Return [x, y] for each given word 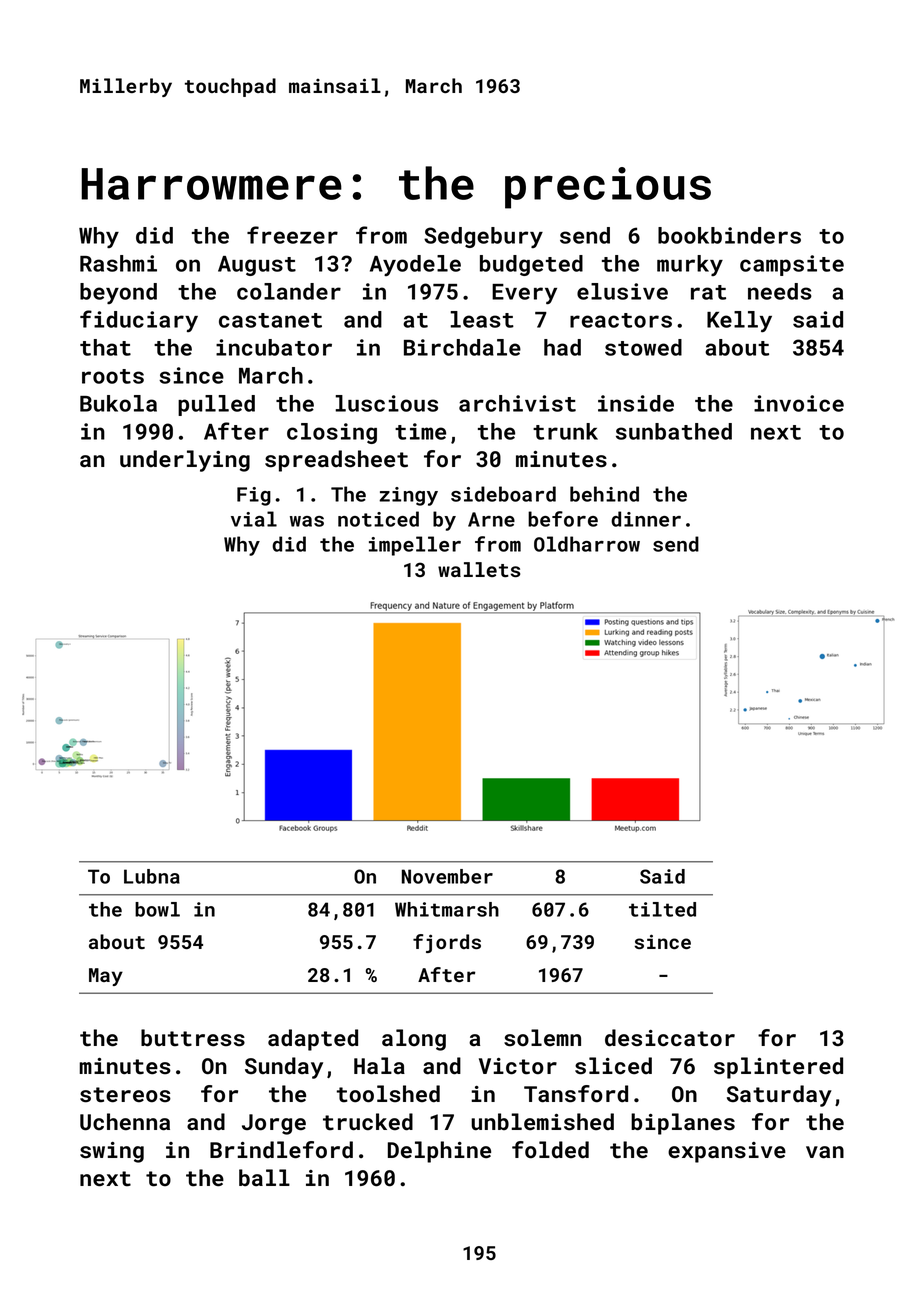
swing [112, 1152]
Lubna [152, 876]
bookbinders [729, 235]
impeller [415, 546]
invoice [799, 403]
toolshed [388, 1094]
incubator [274, 347]
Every [524, 294]
